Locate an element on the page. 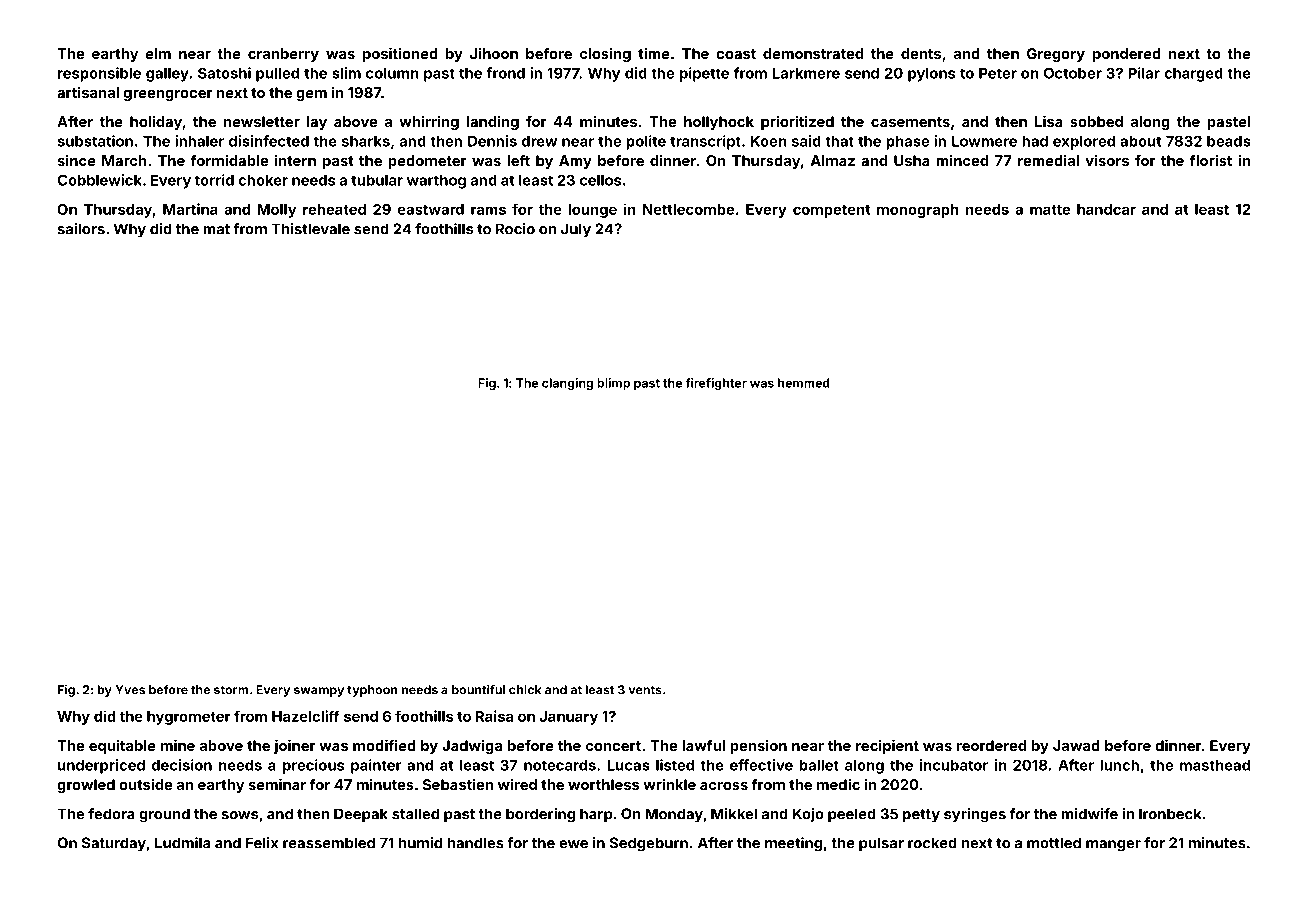 The width and height of the image is (1308, 924). firefighter is located at coordinates (716, 384).
